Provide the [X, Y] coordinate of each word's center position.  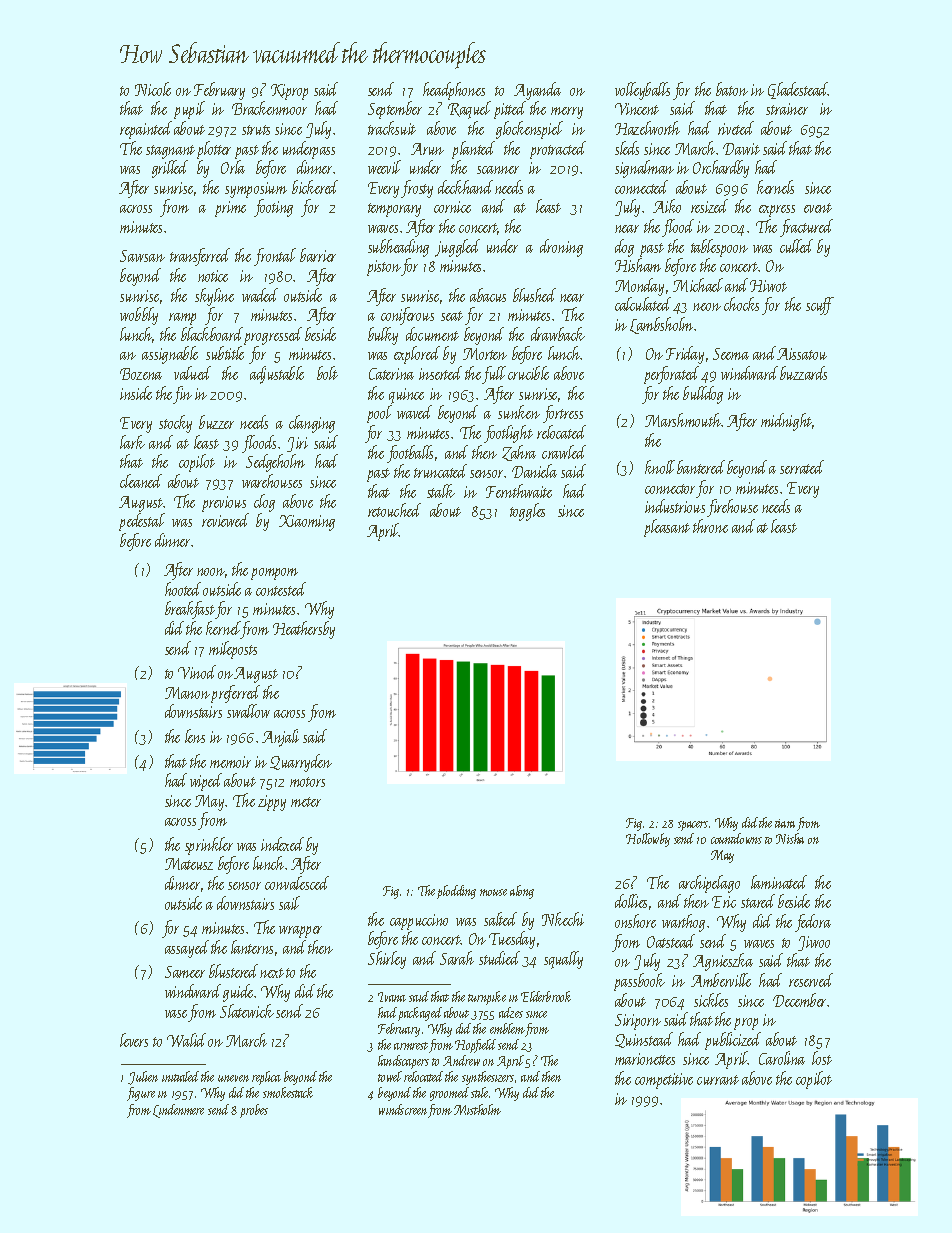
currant [718, 1080]
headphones [454, 91]
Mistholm [477, 1109]
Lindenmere [178, 1111]
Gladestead [798, 90]
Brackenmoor [269, 108]
